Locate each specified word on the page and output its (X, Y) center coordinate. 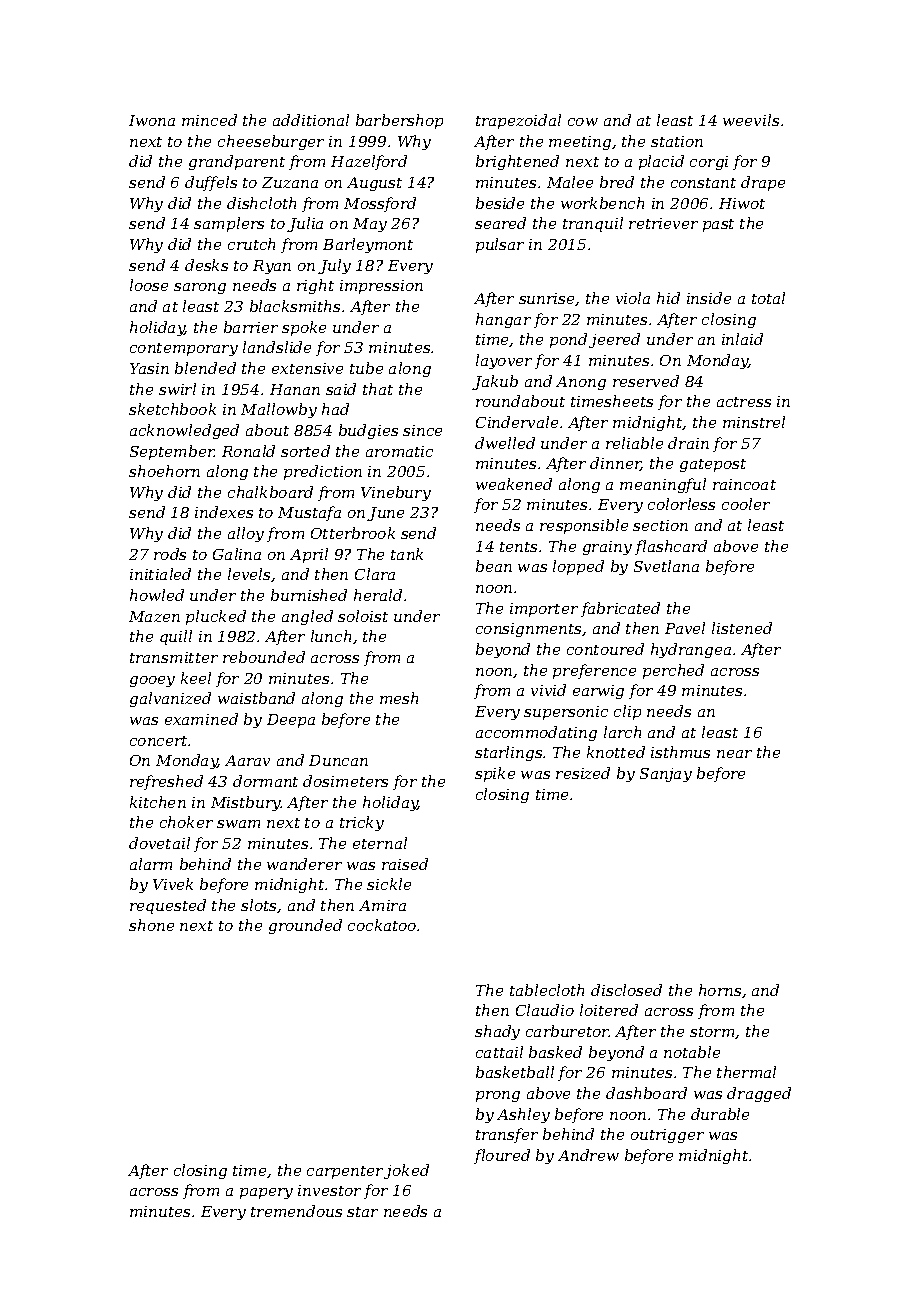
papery (266, 1193)
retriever (663, 223)
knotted (616, 752)
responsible (584, 526)
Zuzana (290, 182)
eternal (380, 843)
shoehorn (164, 471)
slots (259, 906)
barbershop (399, 121)
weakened (514, 484)
